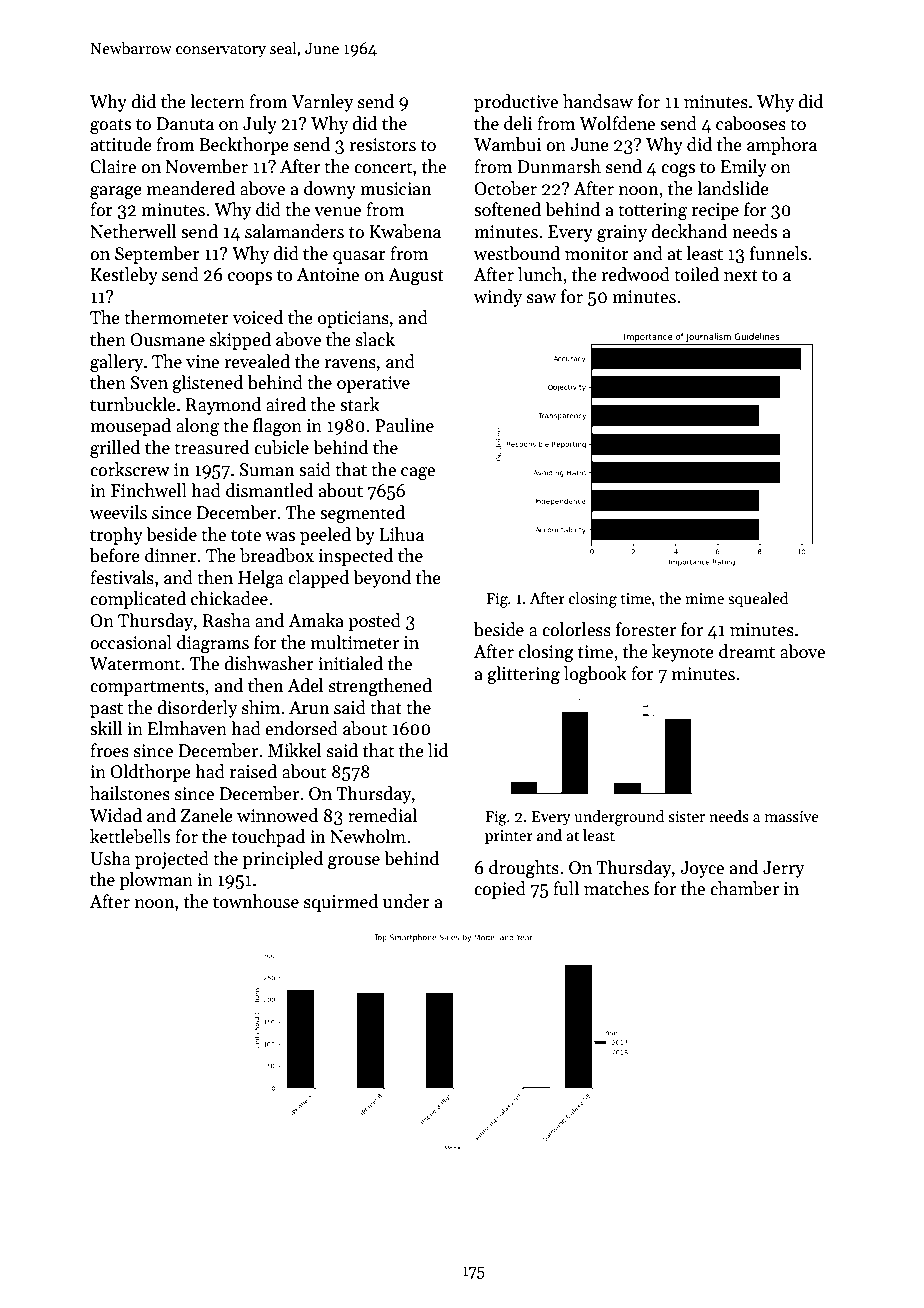 The width and height of the page is (924, 1308). What do you see at coordinates (133, 404) in the page?
I see `turnbuckle` at bounding box center [133, 404].
